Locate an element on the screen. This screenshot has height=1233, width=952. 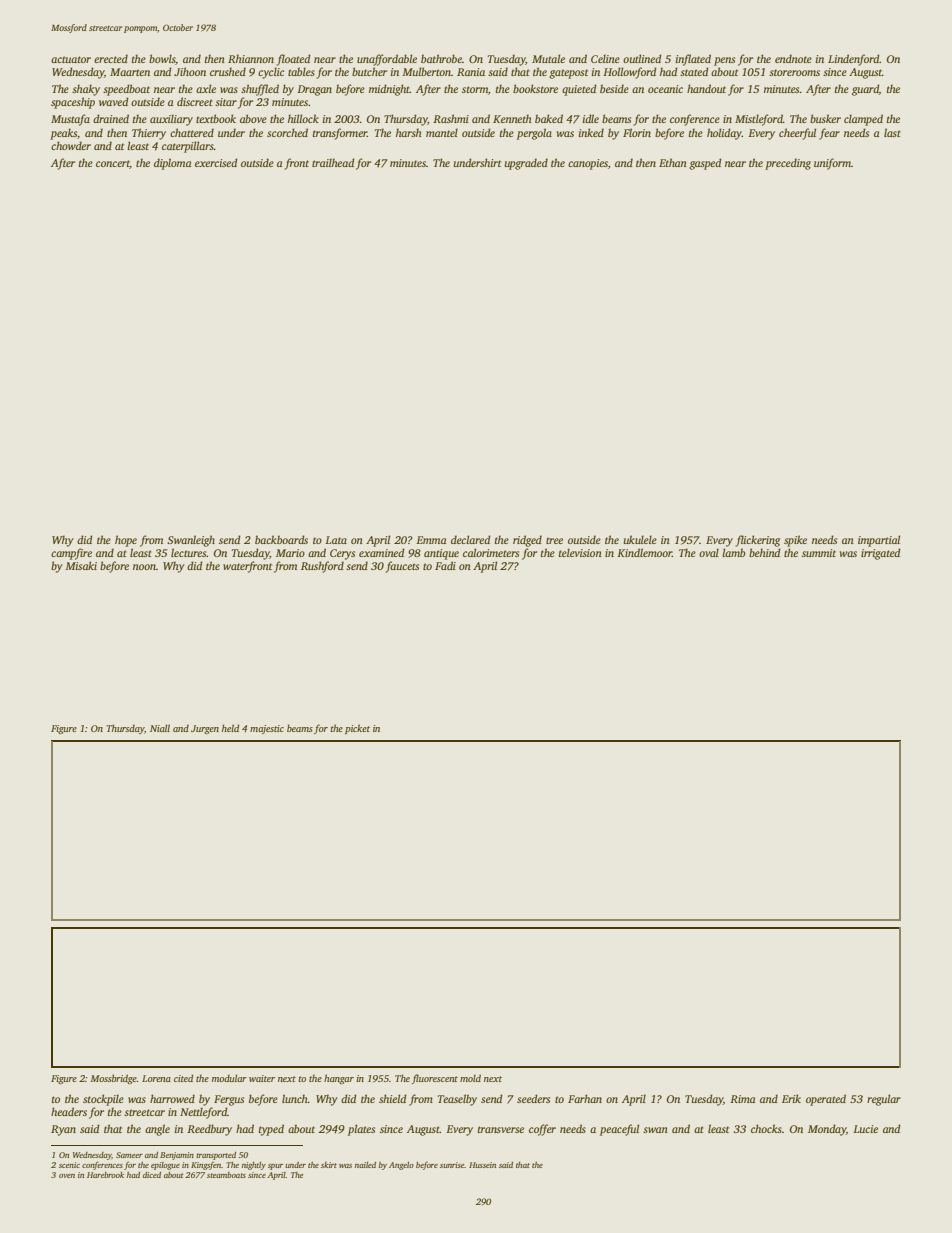
Fadi is located at coordinates (445, 565).
